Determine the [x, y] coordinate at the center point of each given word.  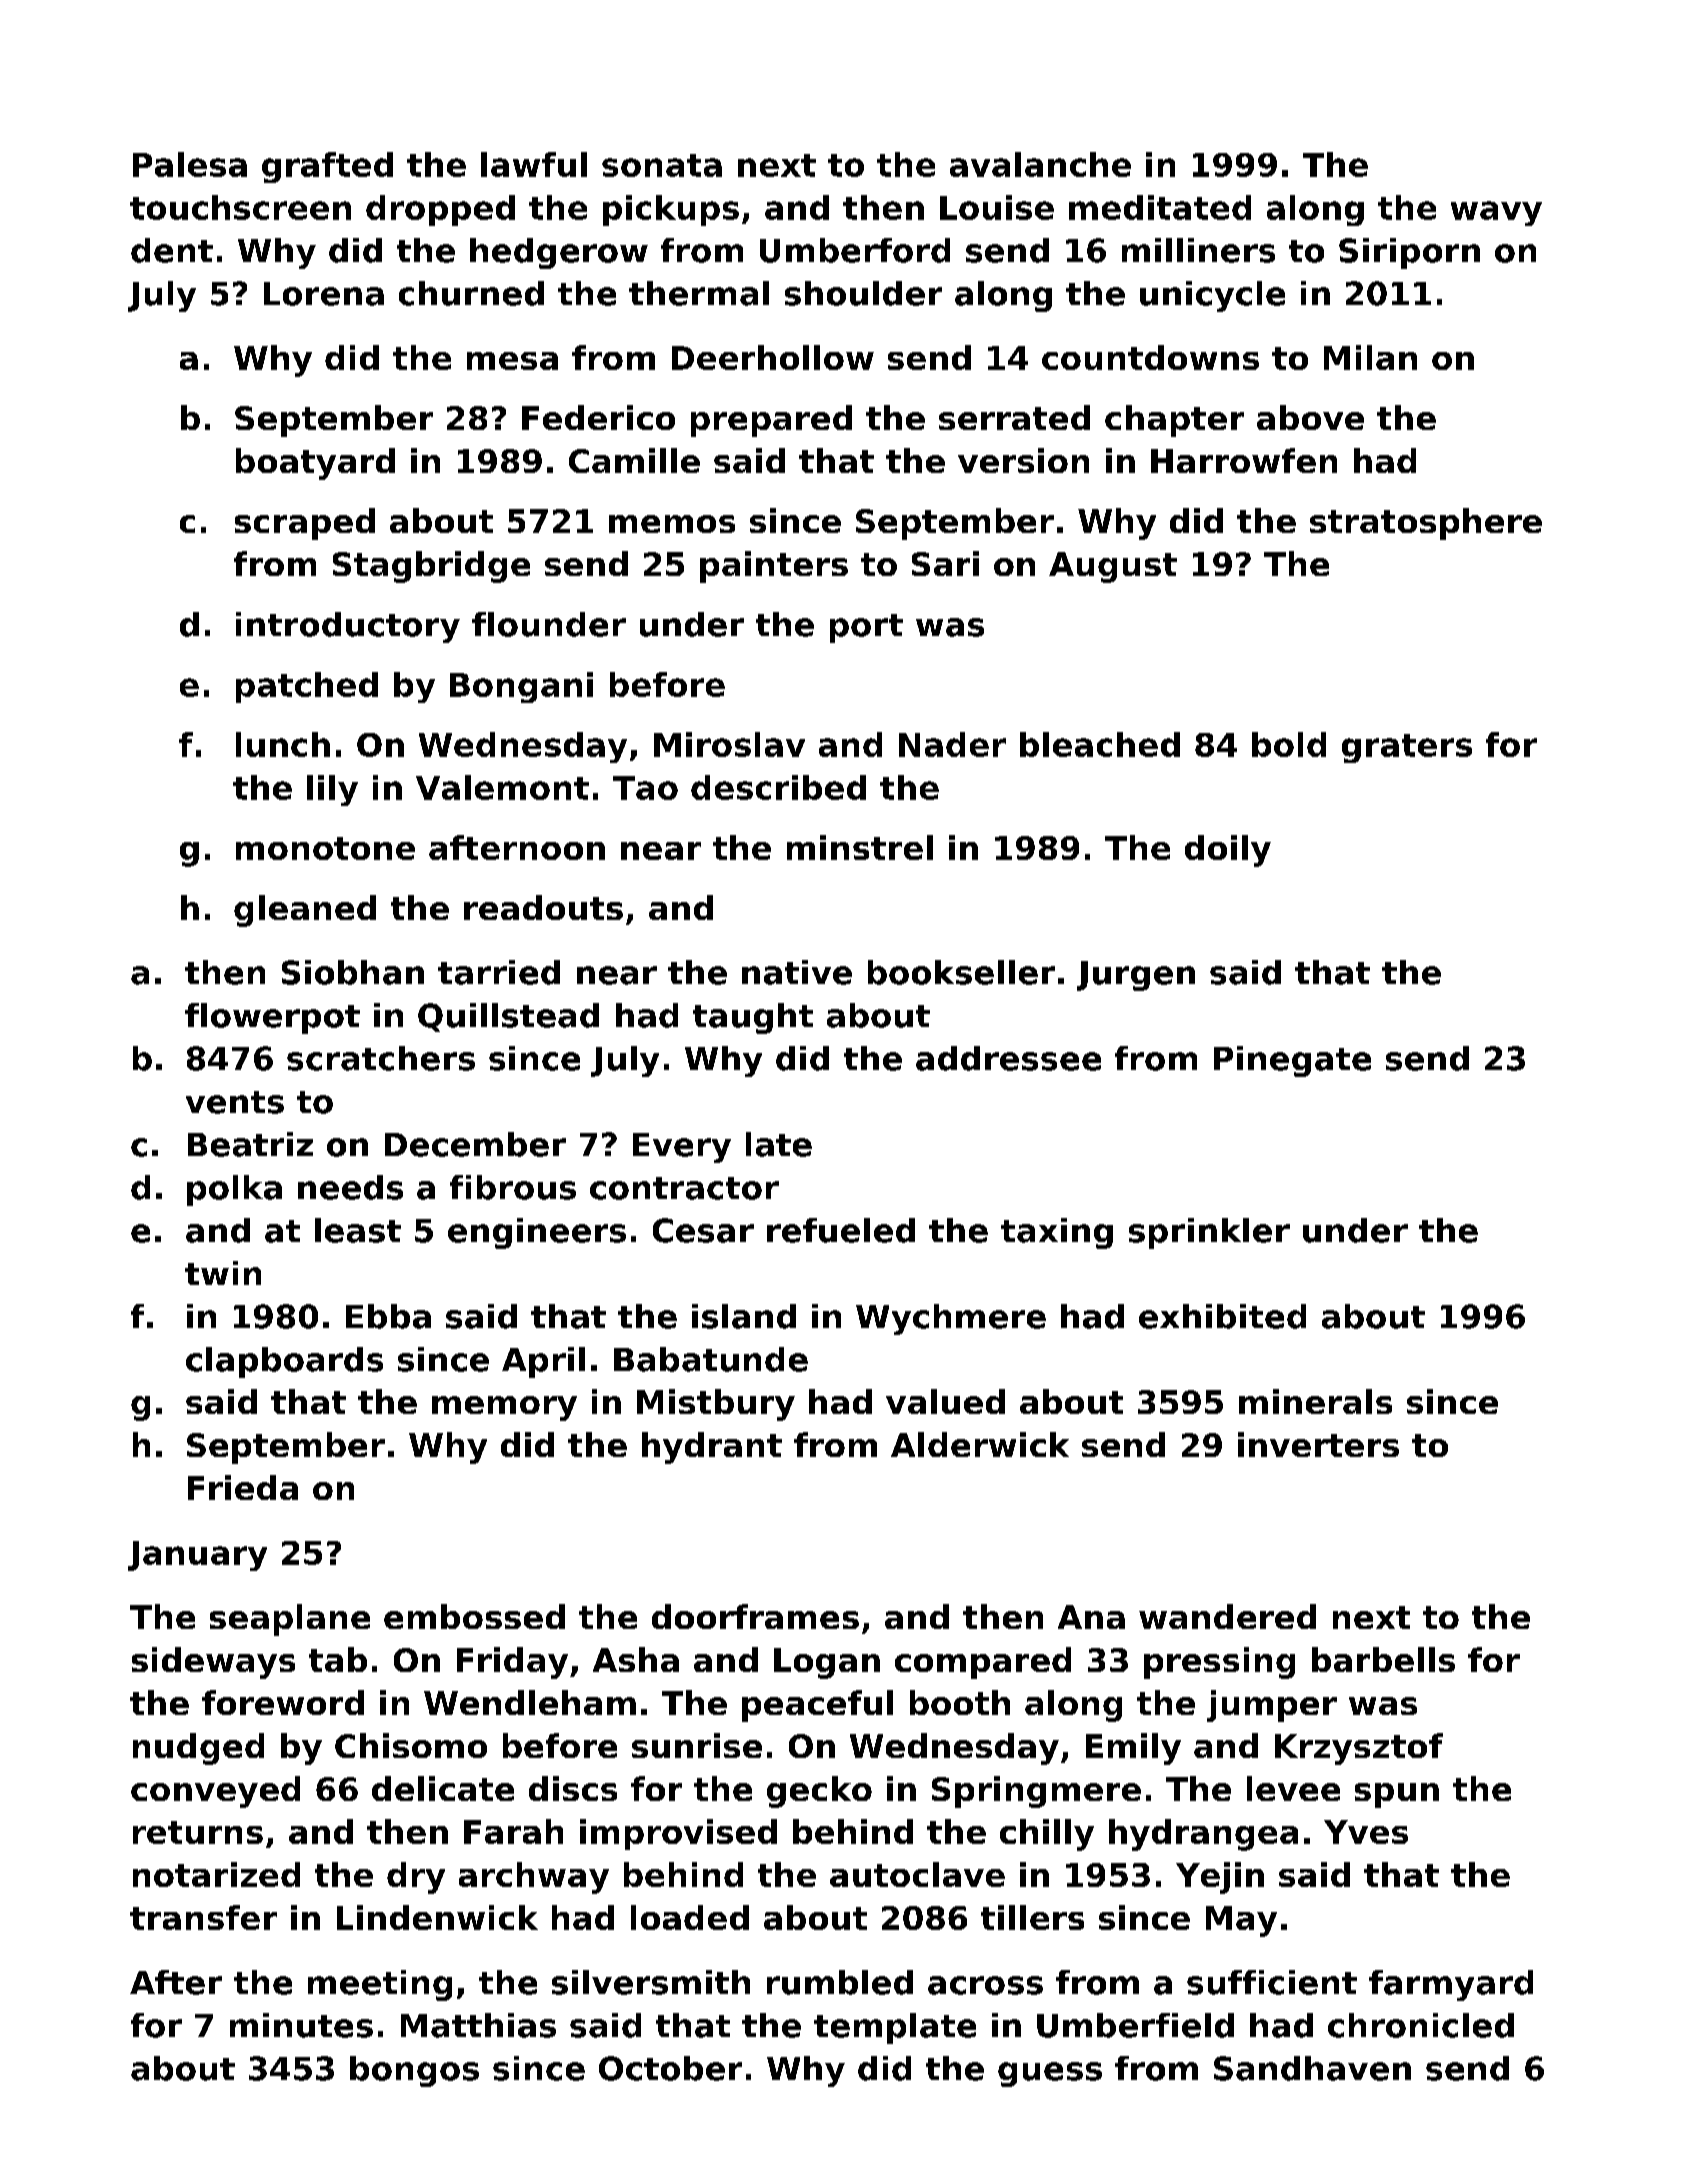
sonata [662, 165]
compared [983, 1663]
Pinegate [1292, 1061]
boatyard [315, 464]
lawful [534, 164]
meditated [1160, 207]
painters [774, 567]
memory [504, 1408]
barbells [1383, 1659]
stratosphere [1426, 524]
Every [682, 1148]
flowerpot [272, 1018]
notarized [216, 1874]
